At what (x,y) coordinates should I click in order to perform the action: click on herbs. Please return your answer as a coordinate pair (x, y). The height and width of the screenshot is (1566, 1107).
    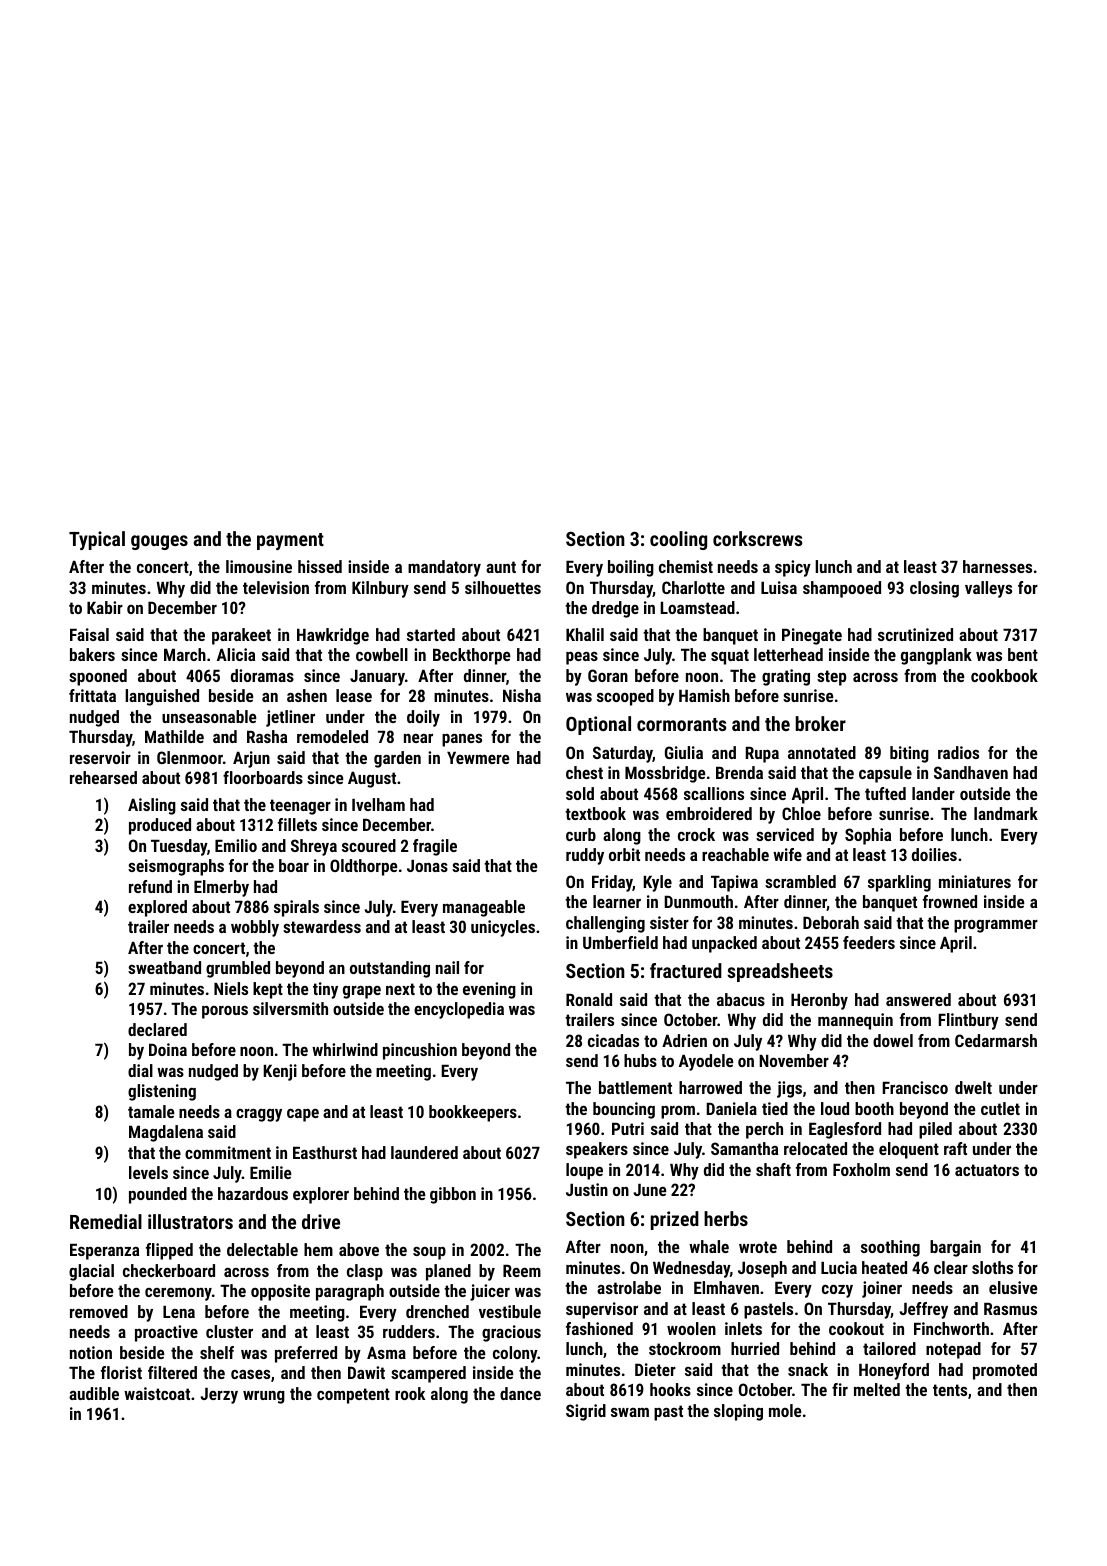
    Looking at the image, I should click on (726, 1218).
